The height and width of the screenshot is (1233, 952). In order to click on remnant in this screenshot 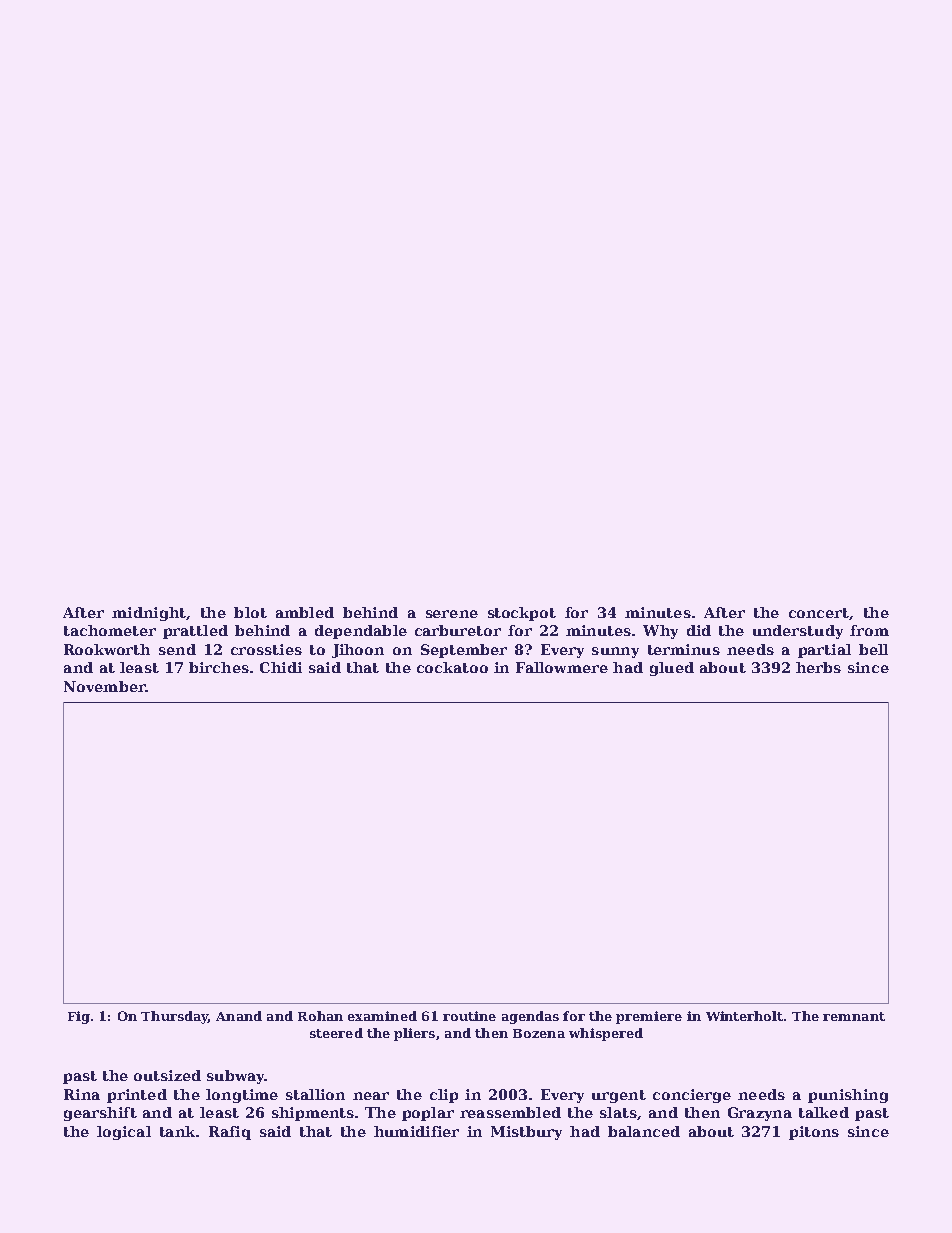, I will do `click(854, 1016)`.
